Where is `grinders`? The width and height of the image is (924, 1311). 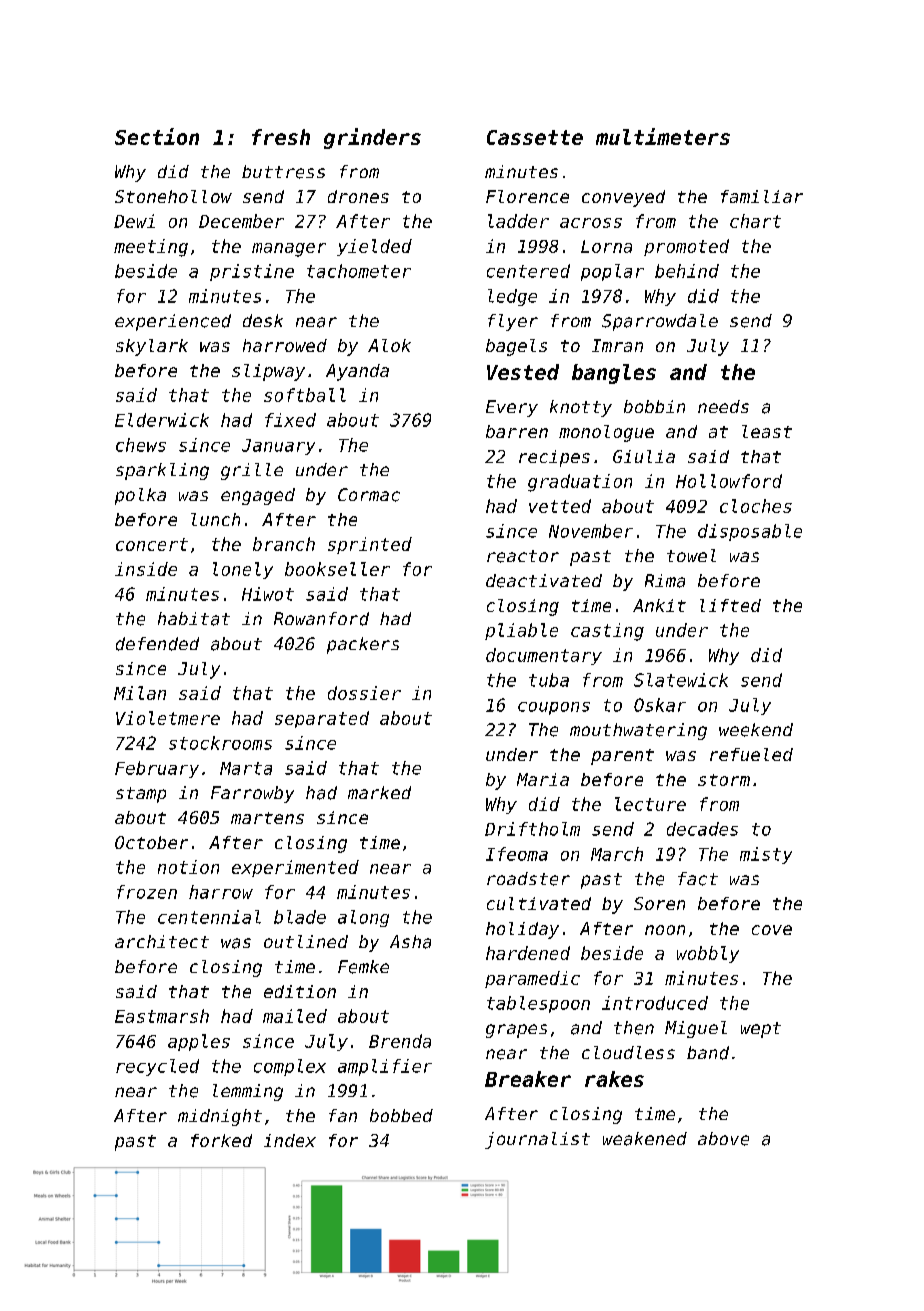
grinders is located at coordinates (372, 138).
